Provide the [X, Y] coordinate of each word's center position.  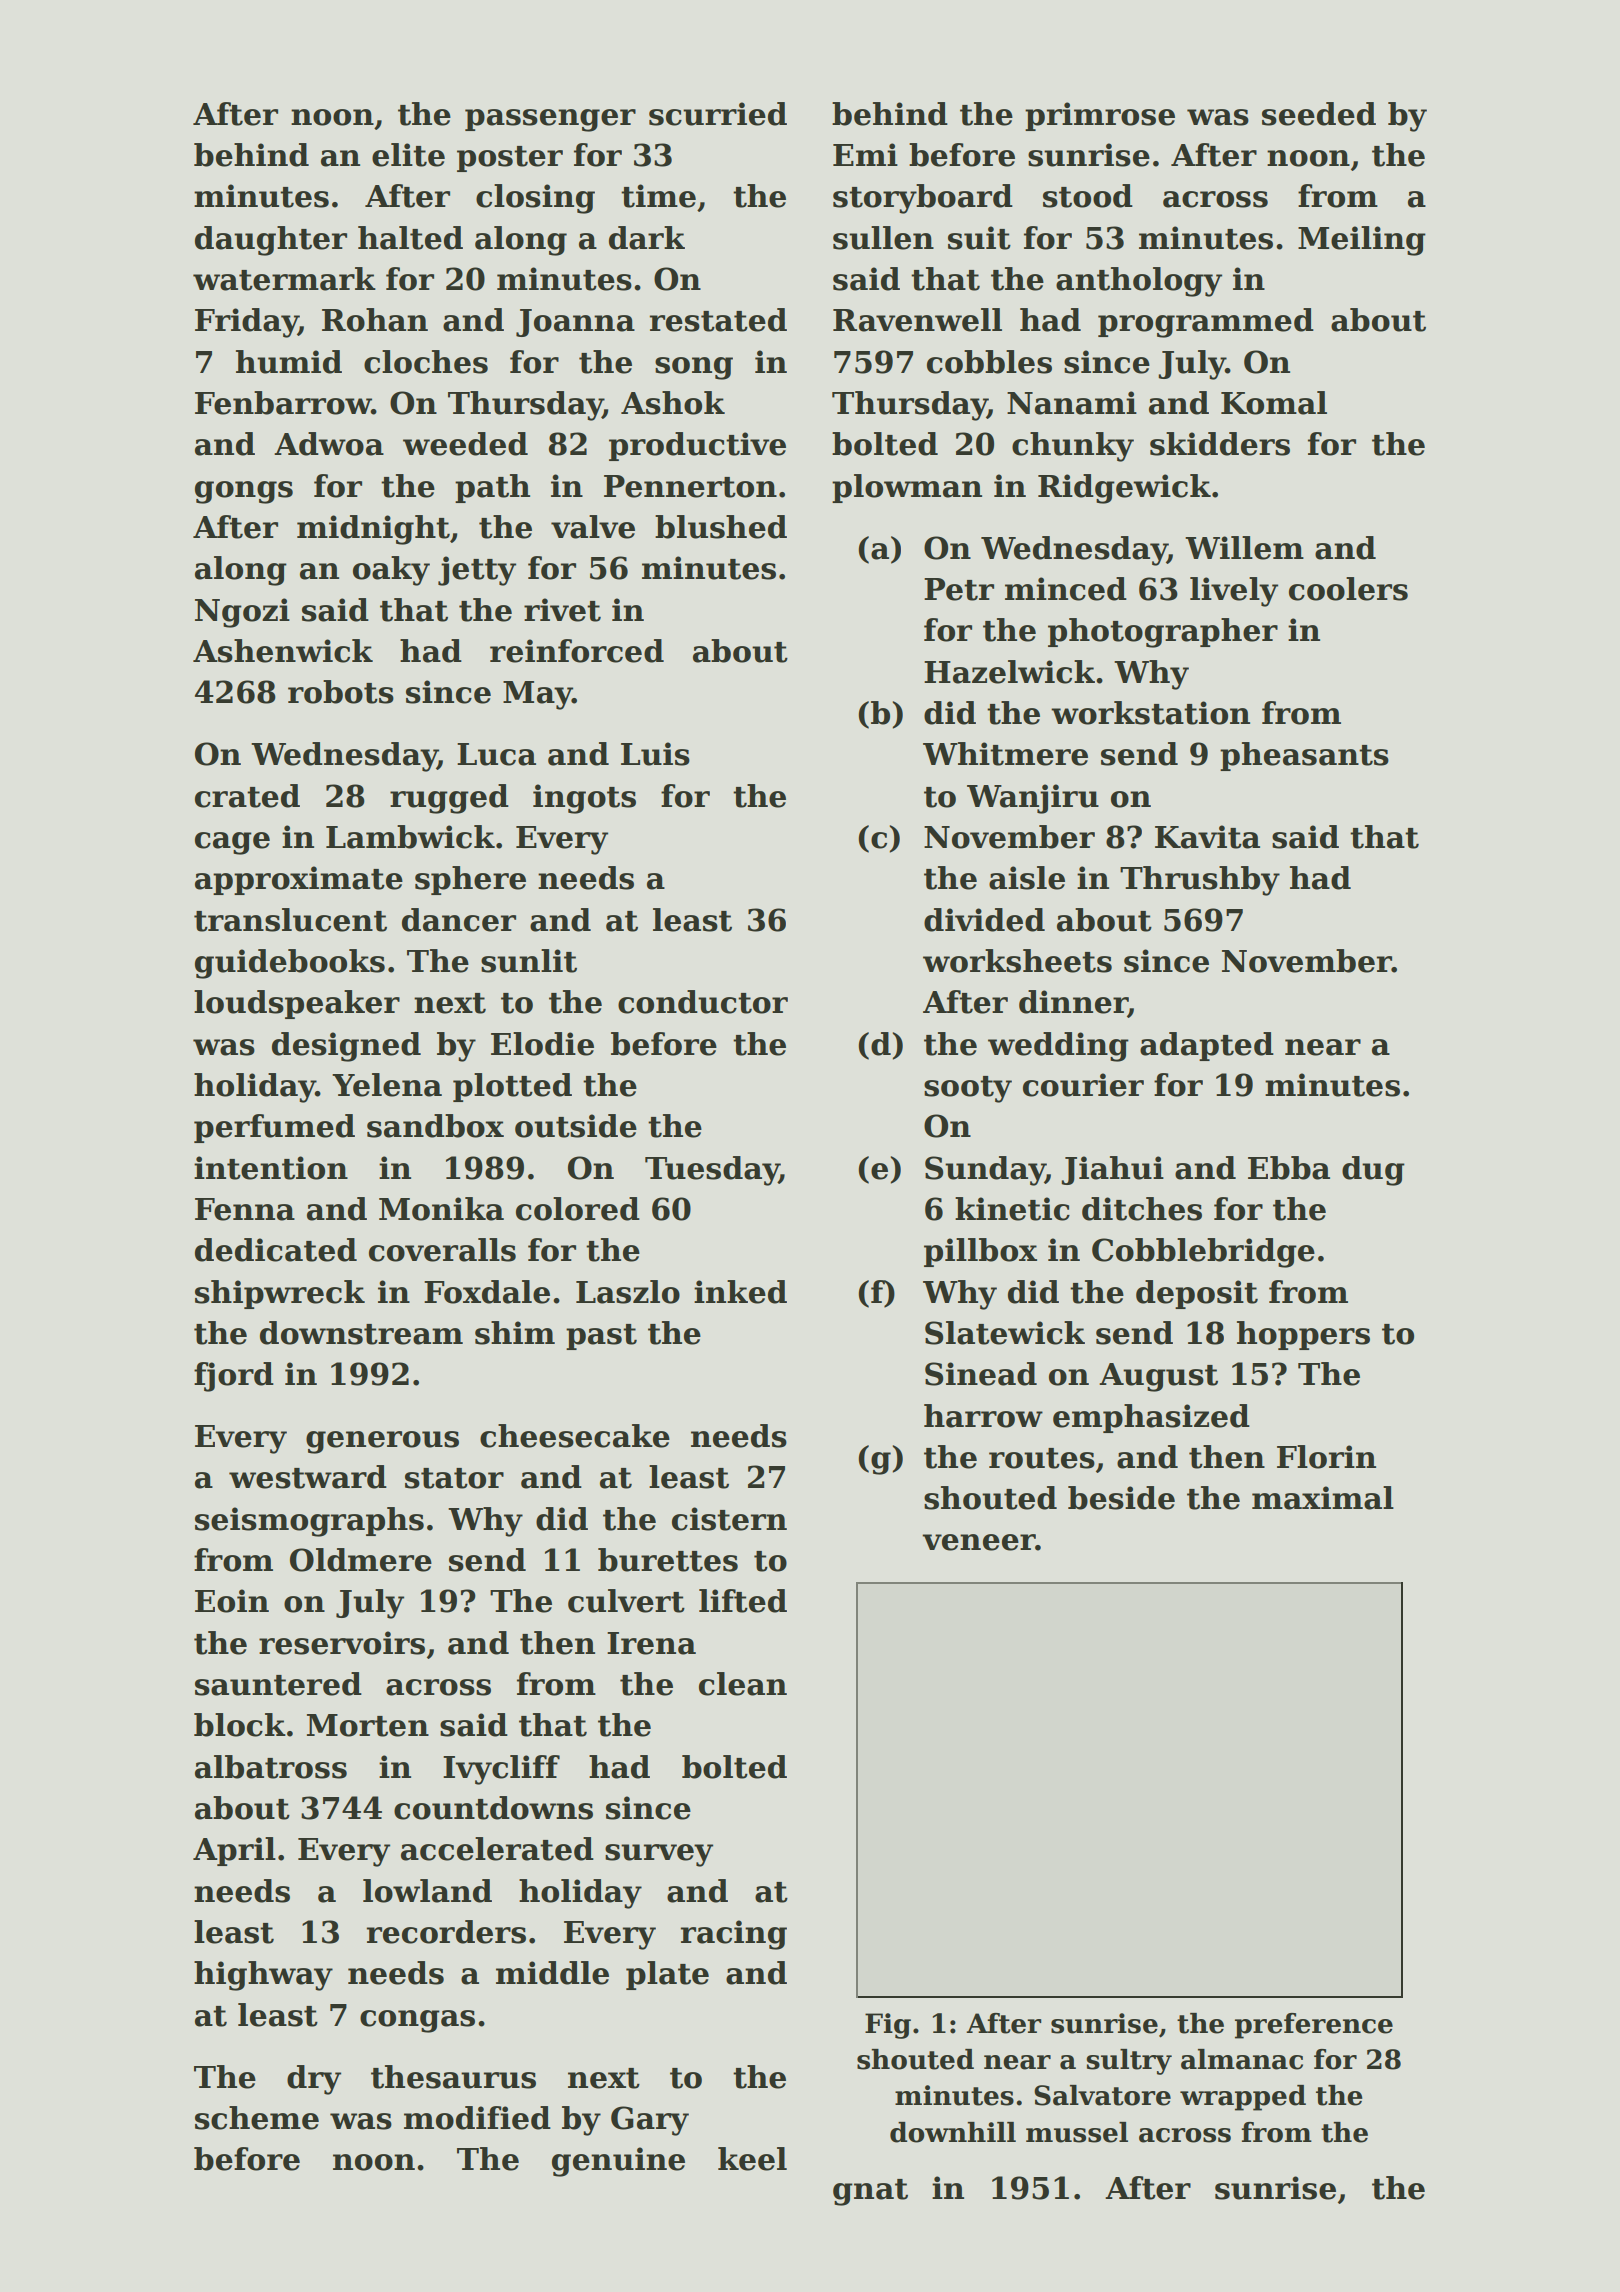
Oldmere [361, 1560]
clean [743, 1684]
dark [647, 238]
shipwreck [280, 1294]
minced [1066, 589]
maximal [1323, 1498]
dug [1373, 1171]
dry [314, 2080]
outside [576, 1126]
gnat [870, 2192]
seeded [1319, 114]
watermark [284, 279]
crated [247, 796]
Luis [655, 754]
